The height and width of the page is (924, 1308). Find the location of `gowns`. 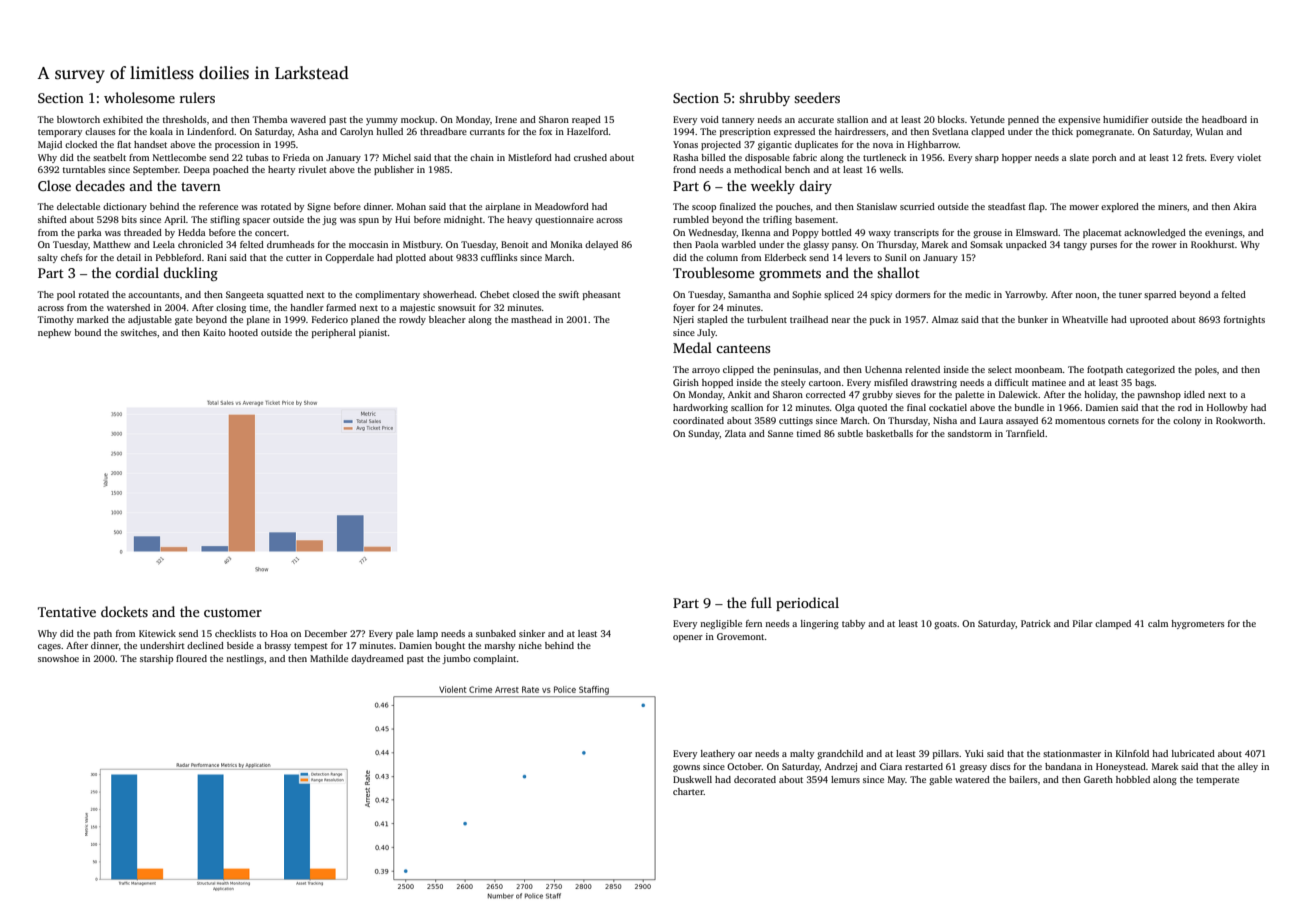

gowns is located at coordinates (686, 768).
